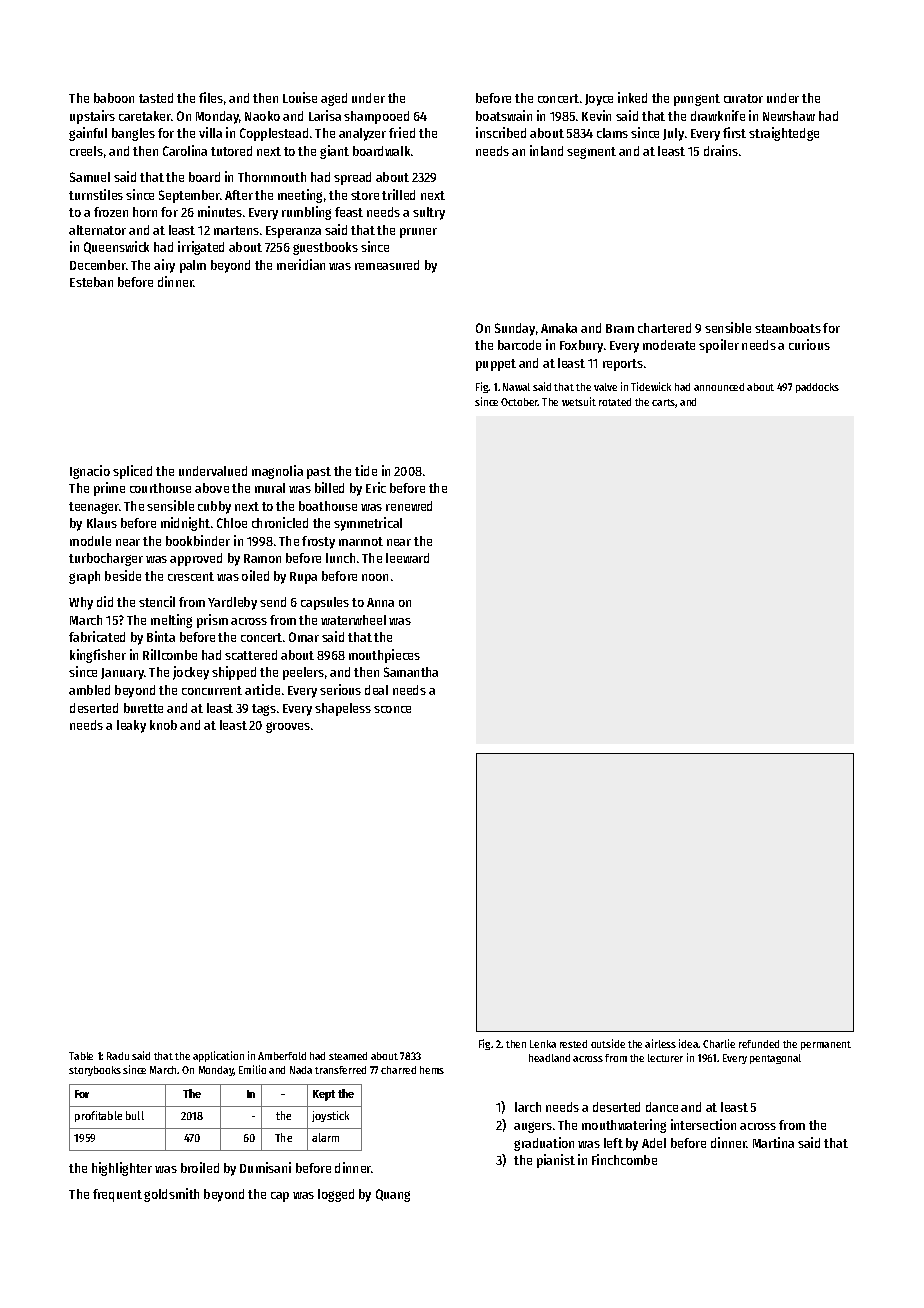 Image resolution: width=924 pixels, height=1308 pixels. Describe the element at coordinates (91, 282) in the document. I see `Esteban` at that location.
